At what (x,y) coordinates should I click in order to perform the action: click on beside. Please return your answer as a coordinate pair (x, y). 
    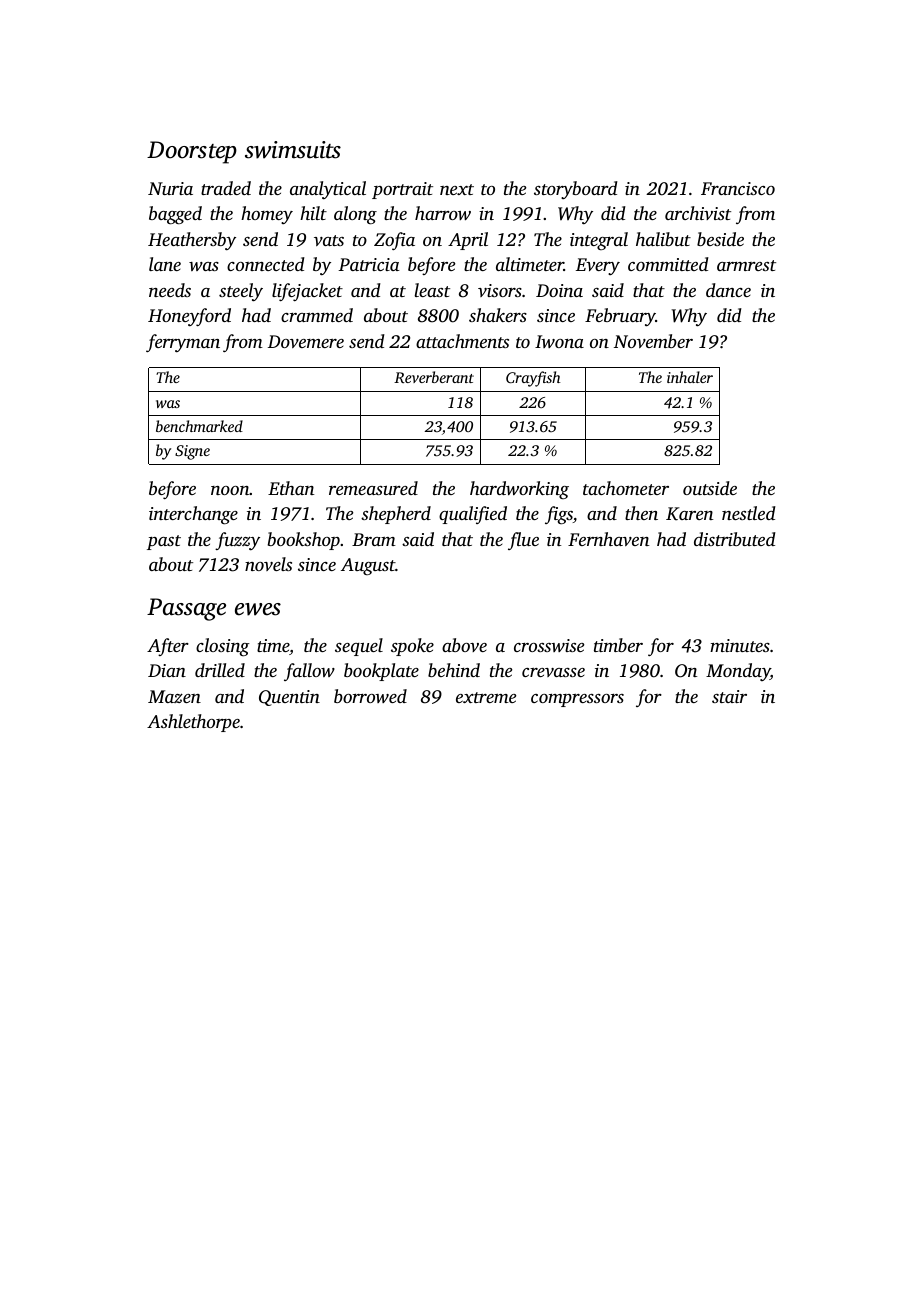
    Looking at the image, I should click on (720, 239).
